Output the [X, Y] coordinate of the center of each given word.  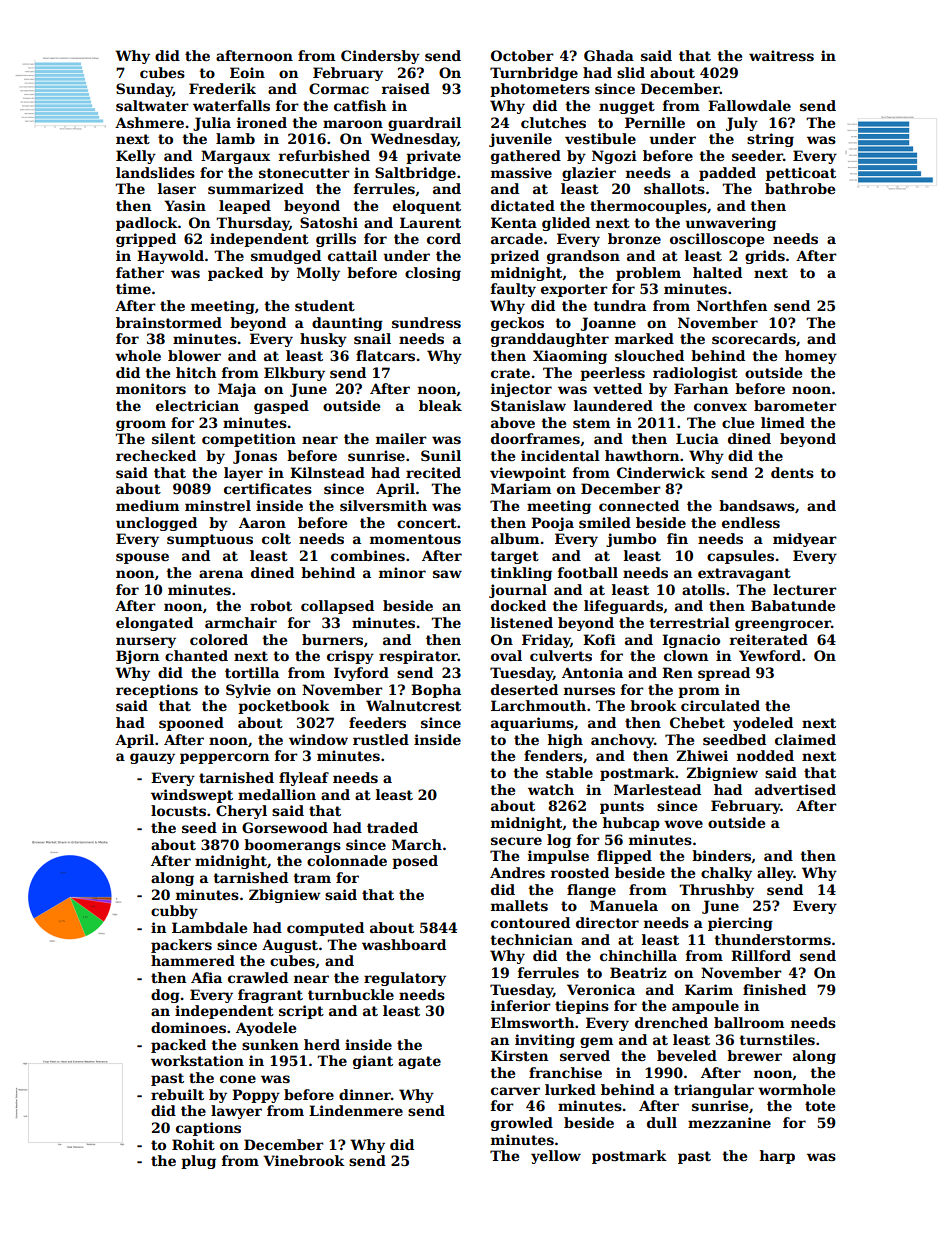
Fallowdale [749, 105]
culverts [561, 655]
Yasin [185, 205]
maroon [353, 124]
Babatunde [793, 605]
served [585, 1055]
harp [777, 1157]
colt [276, 538]
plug [198, 1162]
